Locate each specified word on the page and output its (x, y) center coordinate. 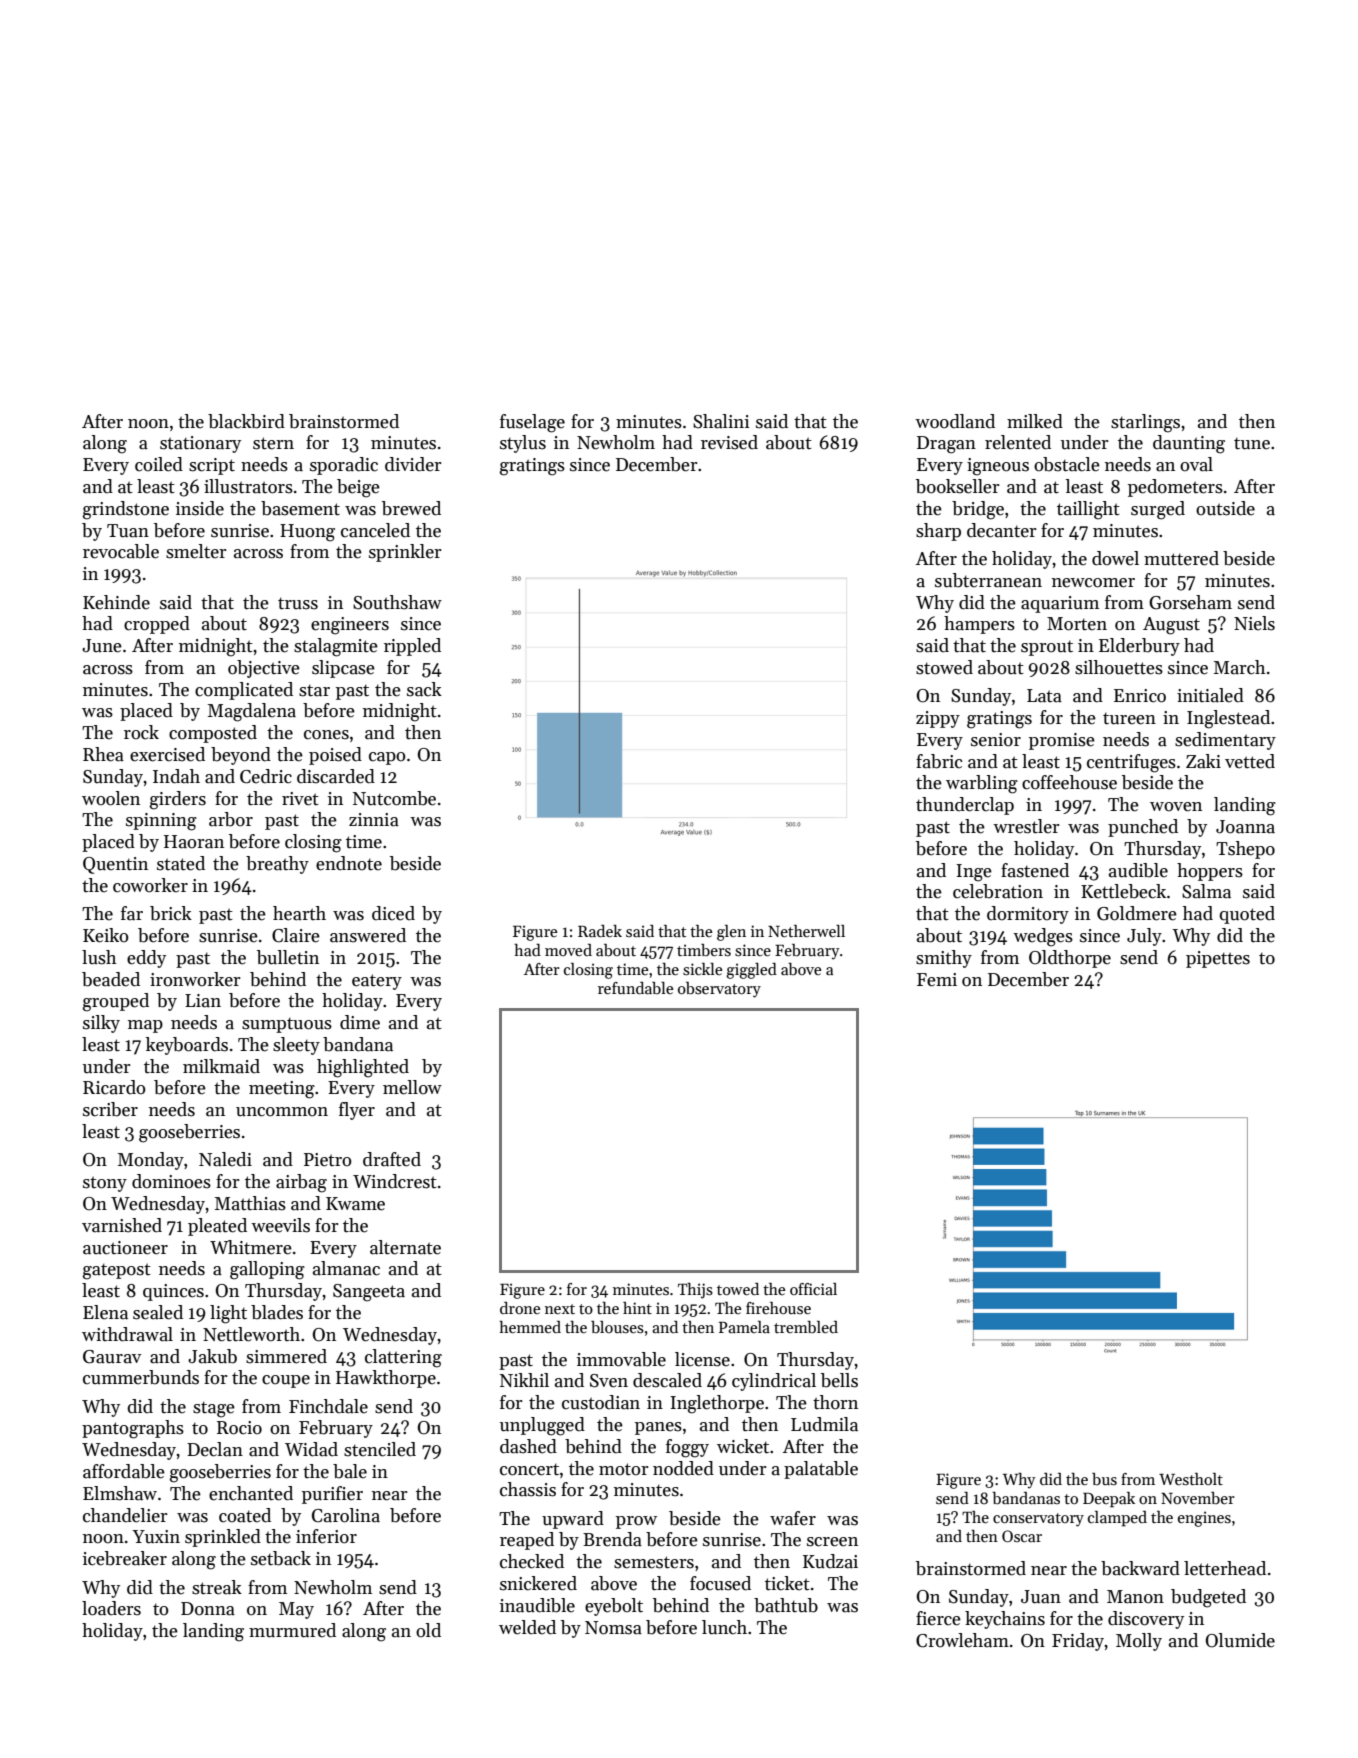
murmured (292, 1630)
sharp (938, 532)
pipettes (1218, 959)
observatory (719, 990)
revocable (121, 551)
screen (832, 1542)
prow (636, 1522)
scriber (110, 1109)
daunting (1189, 444)
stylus (523, 444)
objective (264, 669)
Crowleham (962, 1640)
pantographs (133, 1429)
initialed (1210, 695)
